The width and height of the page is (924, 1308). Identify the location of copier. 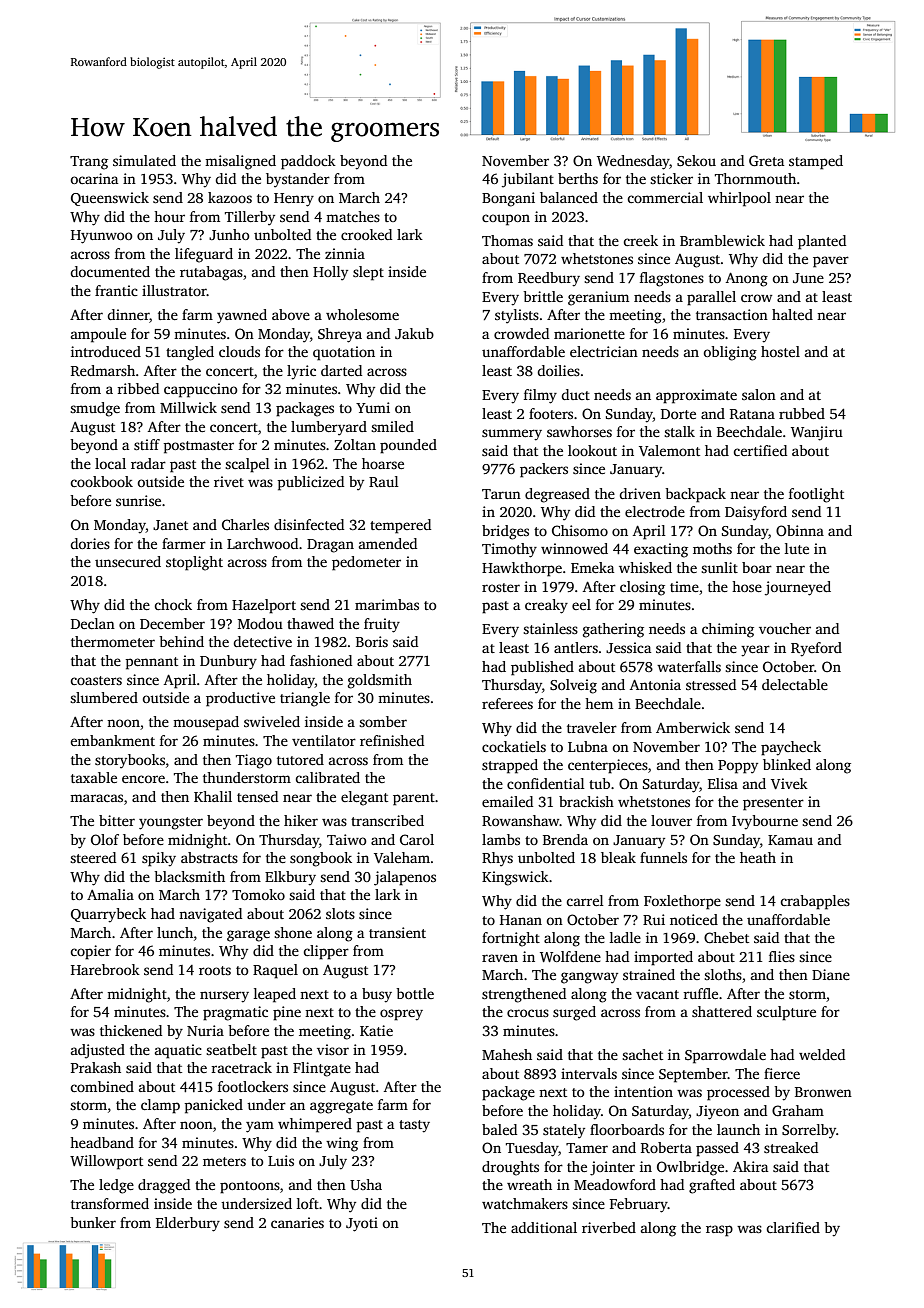
(90, 952).
